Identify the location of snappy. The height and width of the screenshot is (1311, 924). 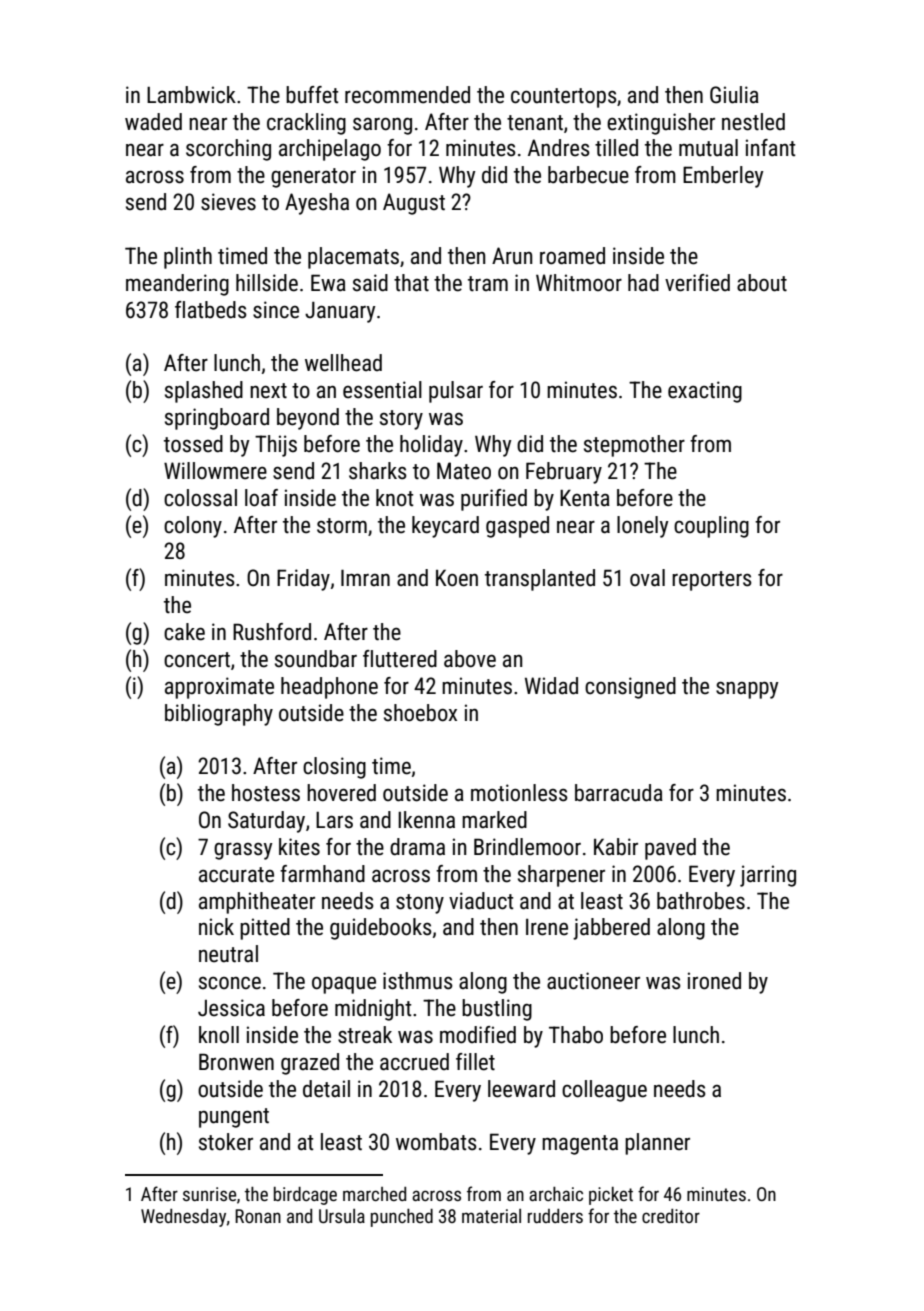
(747, 690).
